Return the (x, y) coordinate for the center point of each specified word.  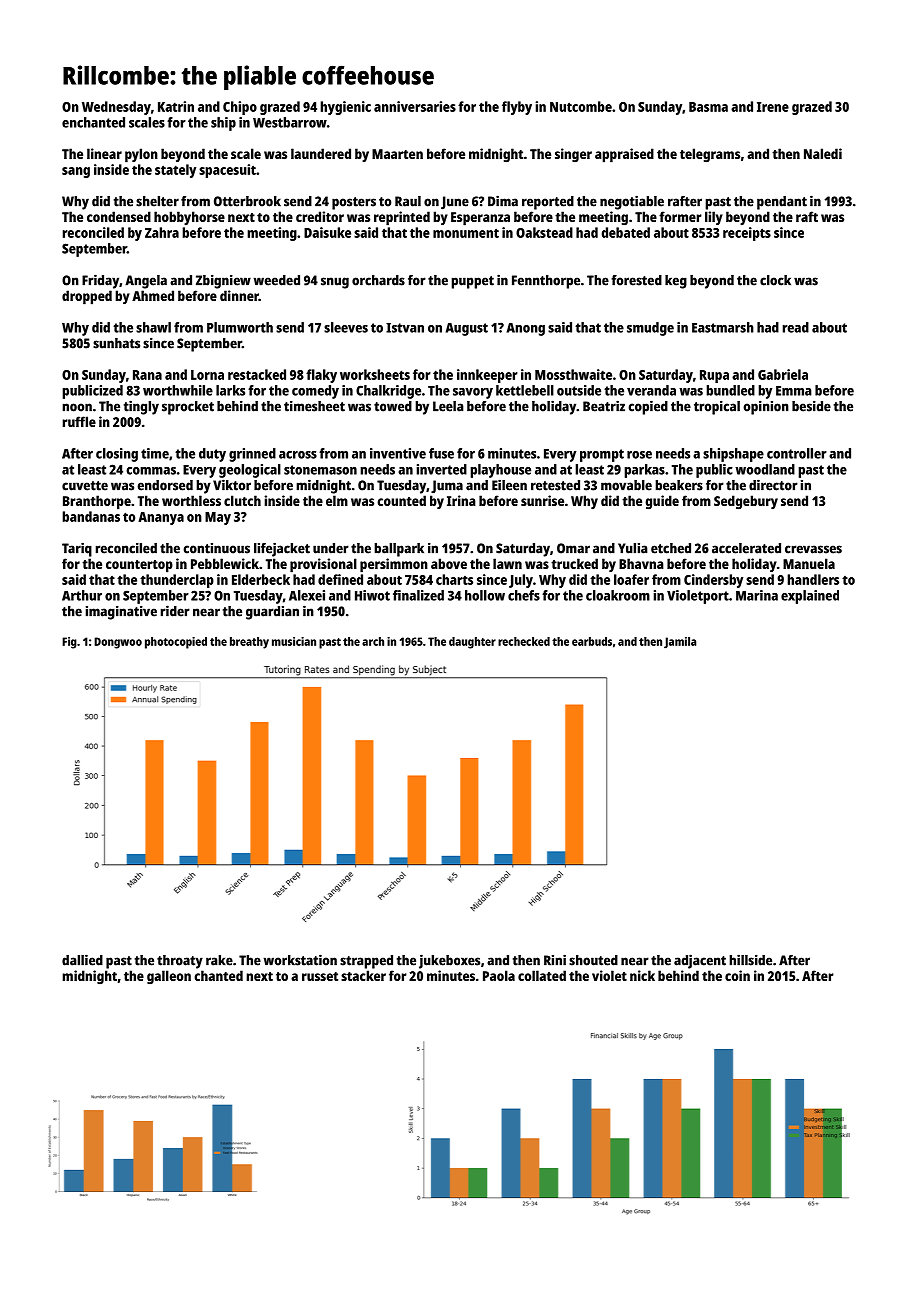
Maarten (397, 154)
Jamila (680, 643)
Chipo (240, 108)
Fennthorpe (546, 282)
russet (320, 976)
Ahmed (153, 295)
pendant (782, 203)
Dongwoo (118, 643)
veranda (651, 390)
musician (294, 641)
